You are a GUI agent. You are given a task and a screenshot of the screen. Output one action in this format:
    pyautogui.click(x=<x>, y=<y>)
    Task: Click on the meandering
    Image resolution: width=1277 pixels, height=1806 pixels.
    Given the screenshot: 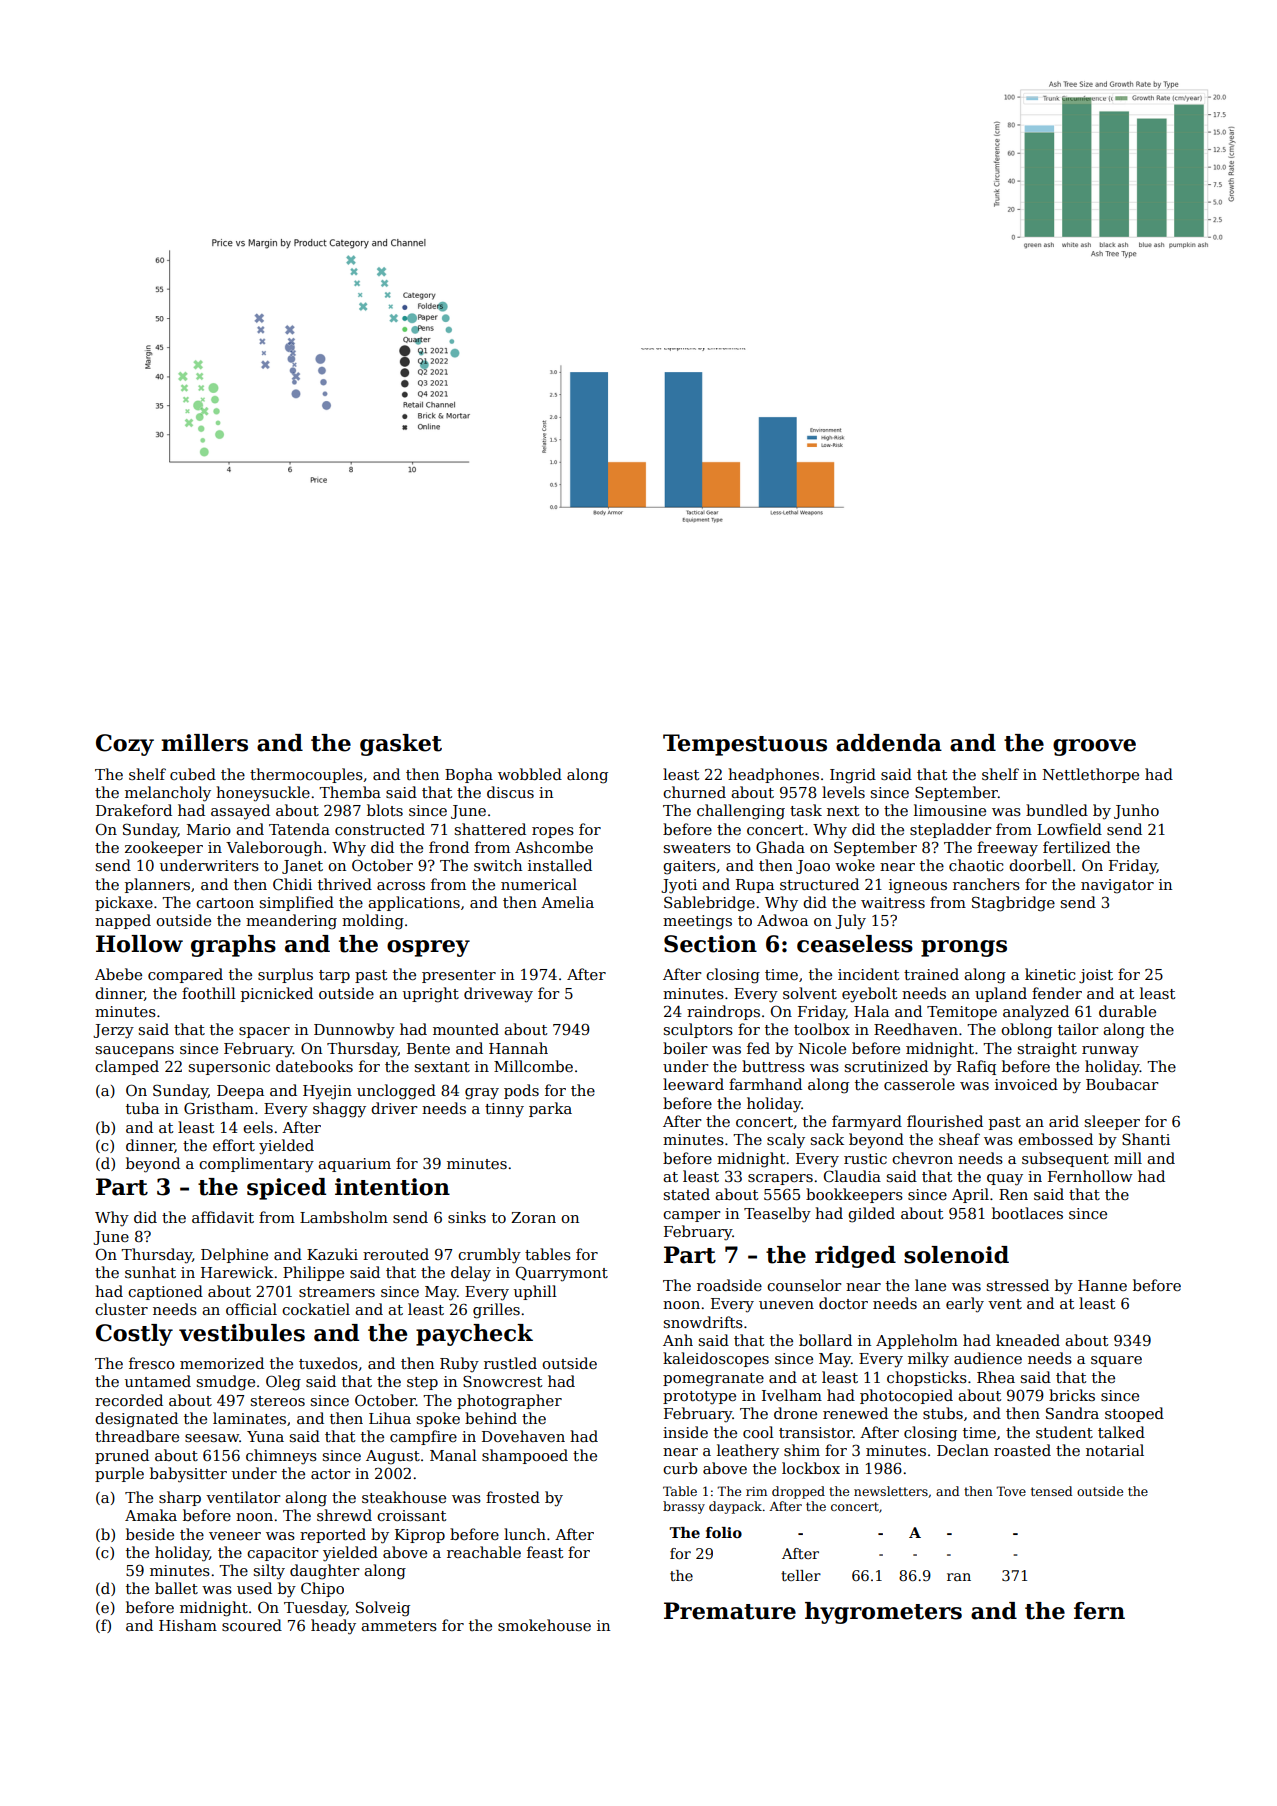 What is the action you would take?
    pyautogui.click(x=291, y=922)
